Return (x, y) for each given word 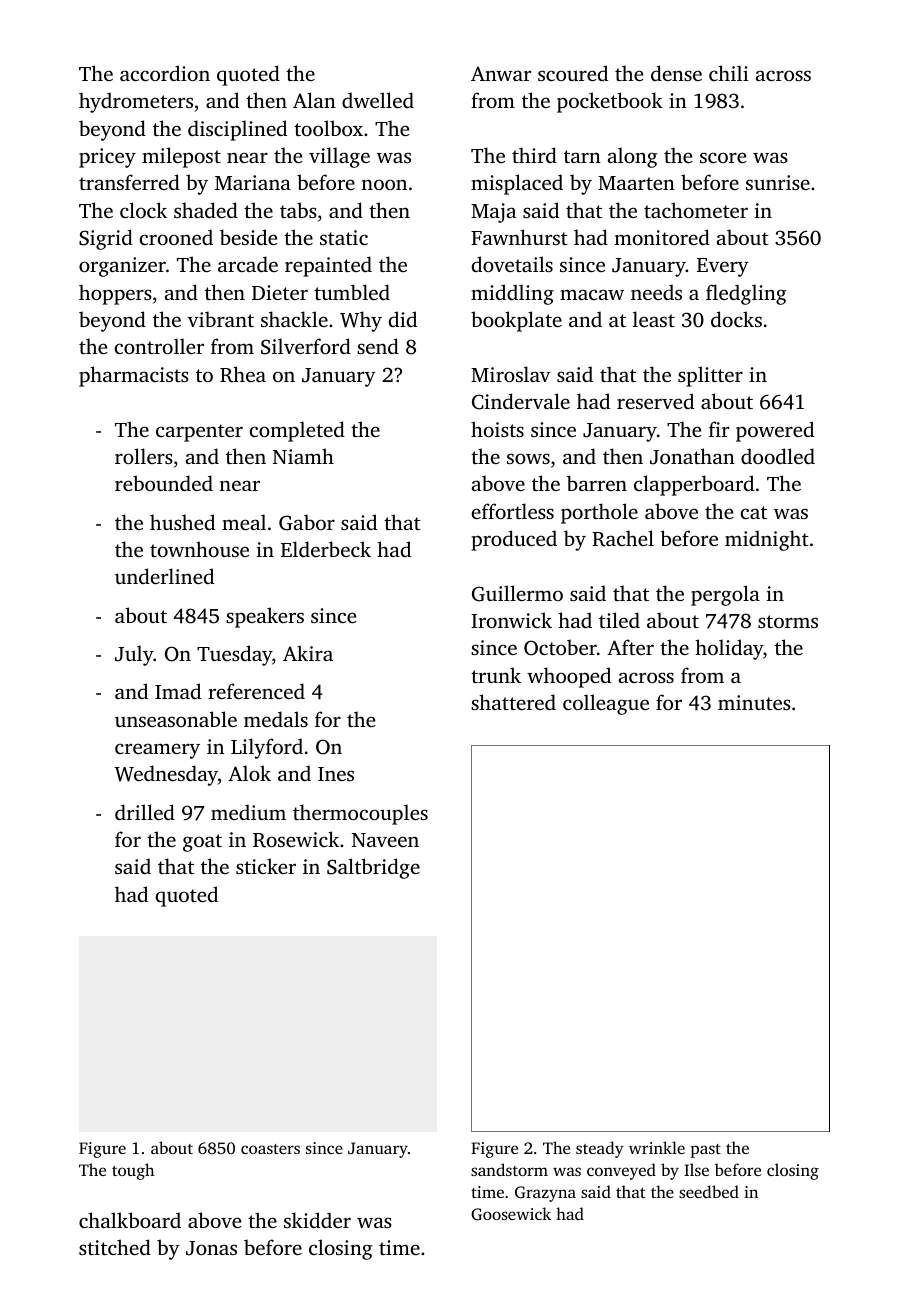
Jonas (211, 1248)
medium (248, 812)
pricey (107, 158)
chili (729, 73)
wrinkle (657, 1147)
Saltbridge (373, 868)
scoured (573, 73)
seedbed (709, 1191)
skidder (317, 1220)
